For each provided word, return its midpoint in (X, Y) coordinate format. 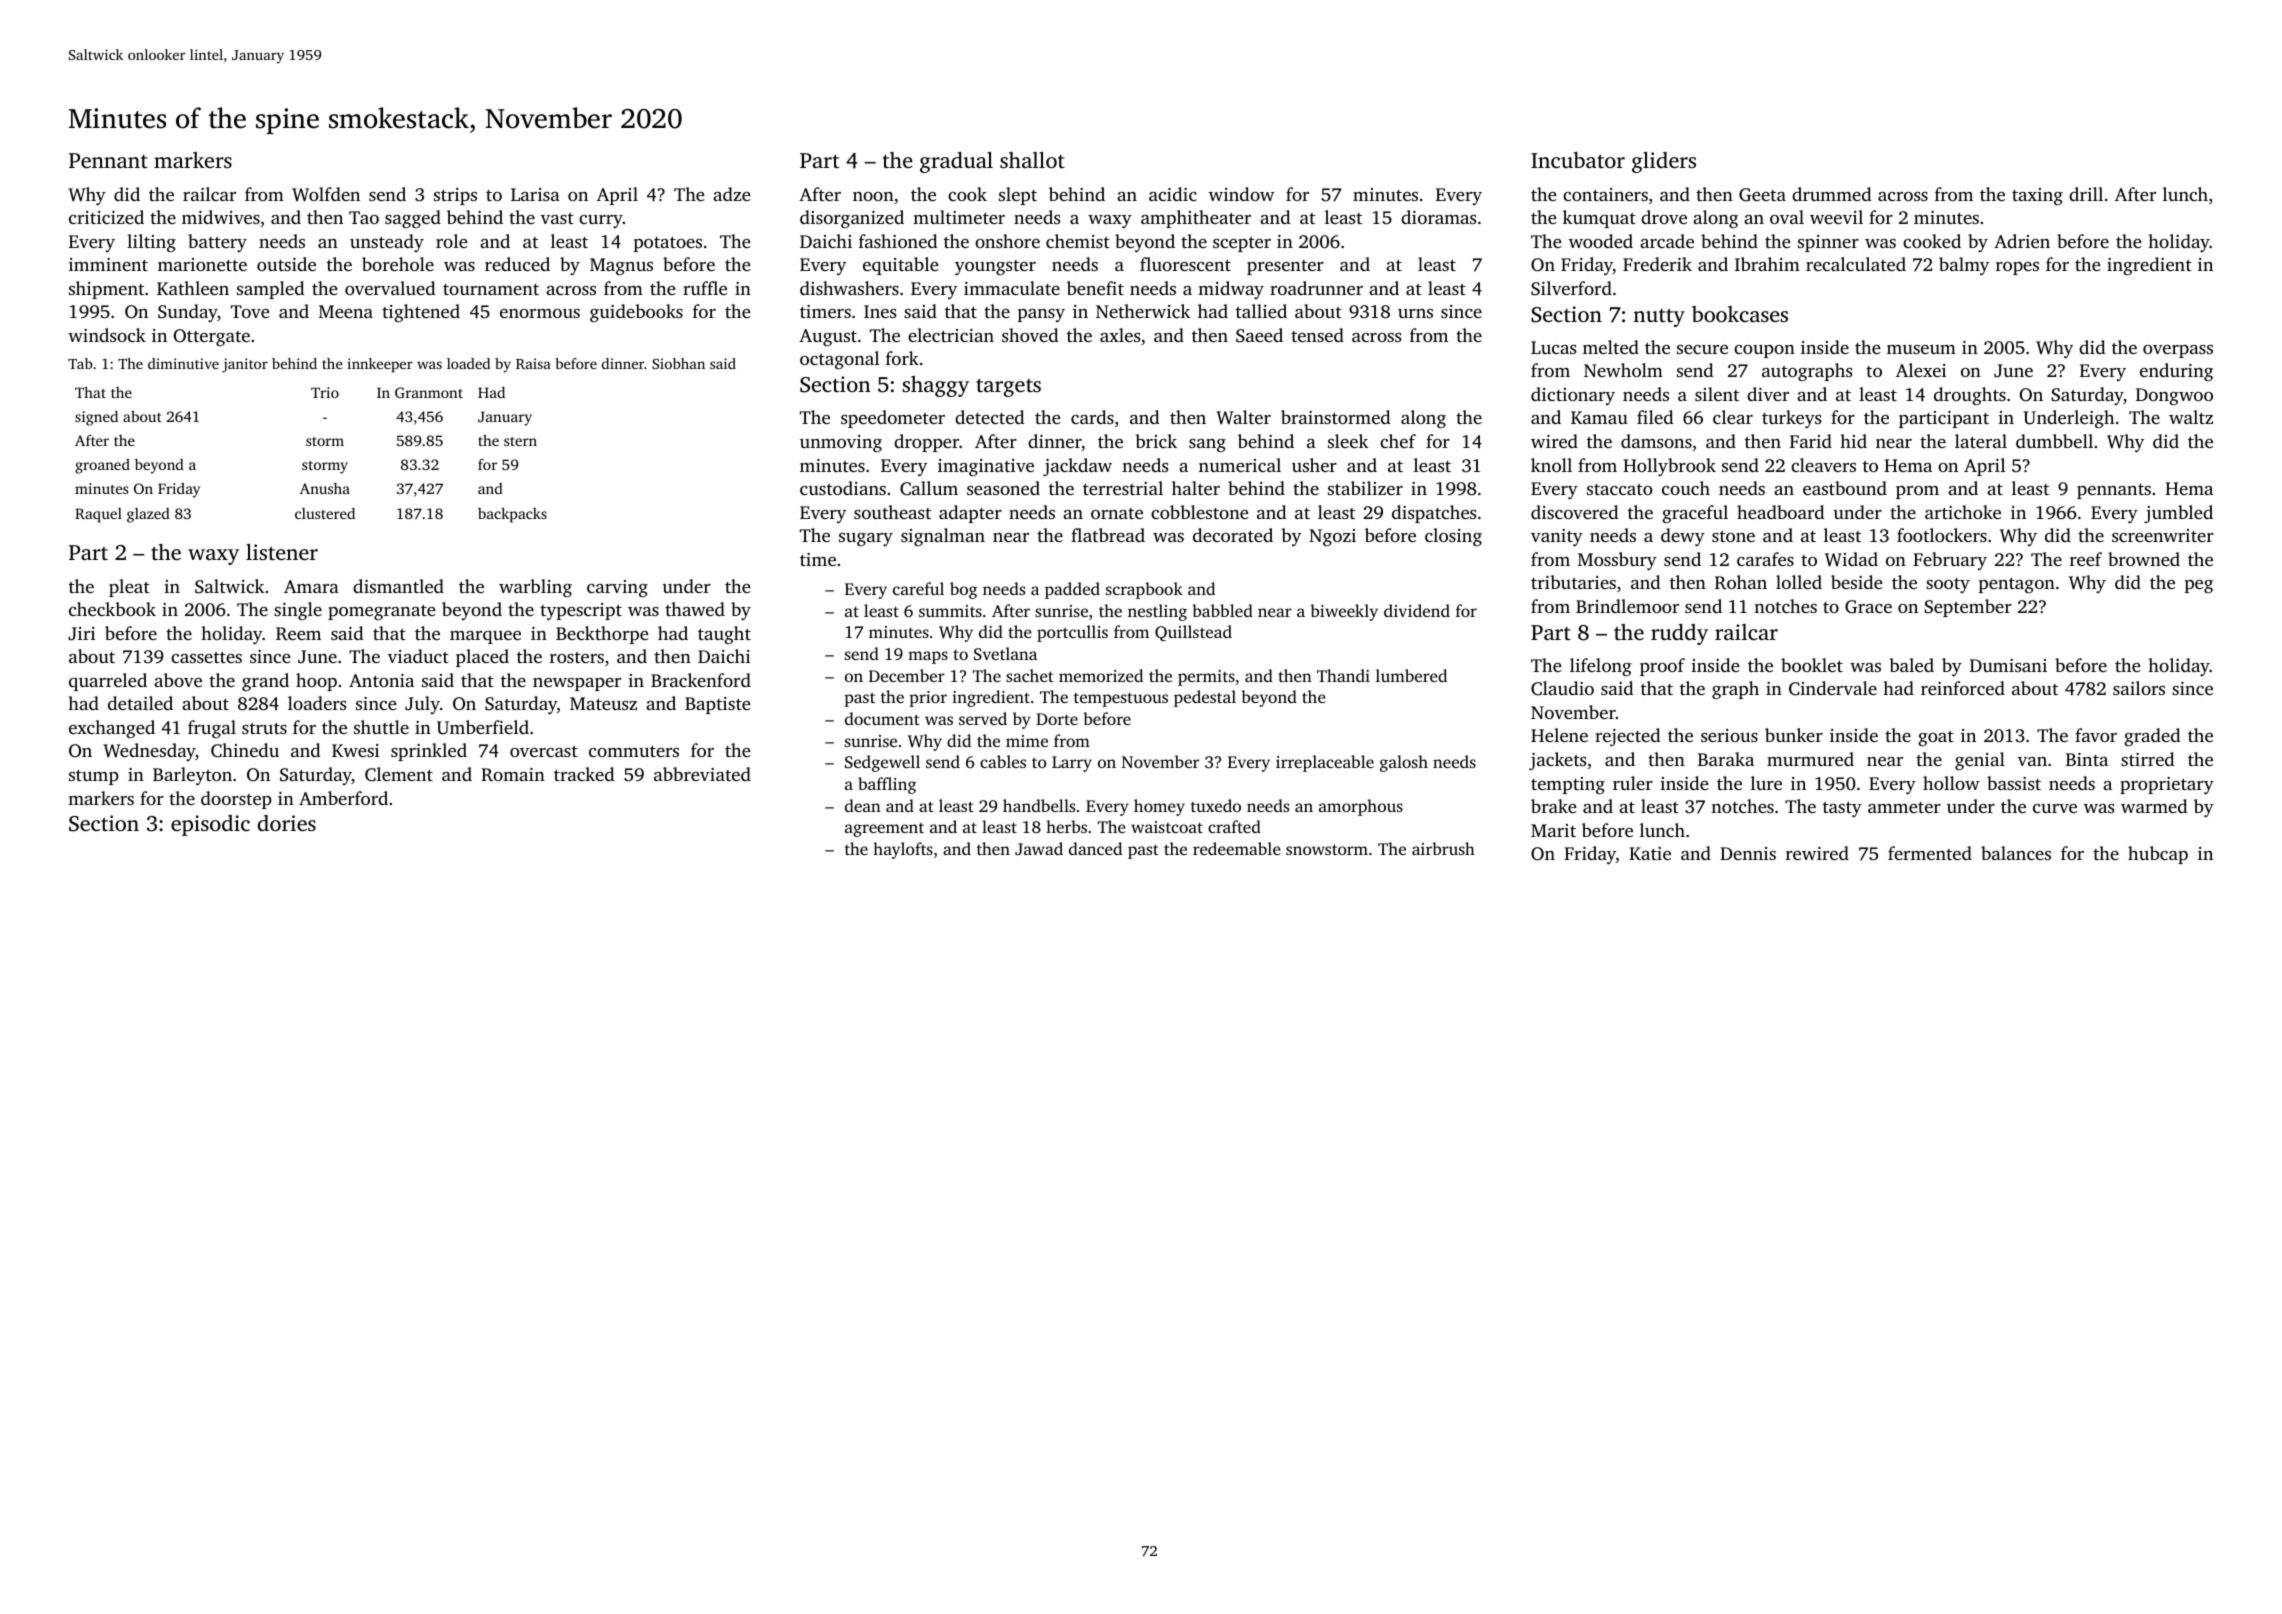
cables (1003, 761)
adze (732, 194)
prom (1917, 492)
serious (1729, 735)
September (1968, 608)
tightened (421, 313)
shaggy (935, 386)
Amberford (343, 798)
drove (1664, 217)
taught (724, 635)
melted (1611, 347)
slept (1018, 196)
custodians (843, 488)
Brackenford (701, 680)
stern (520, 441)
